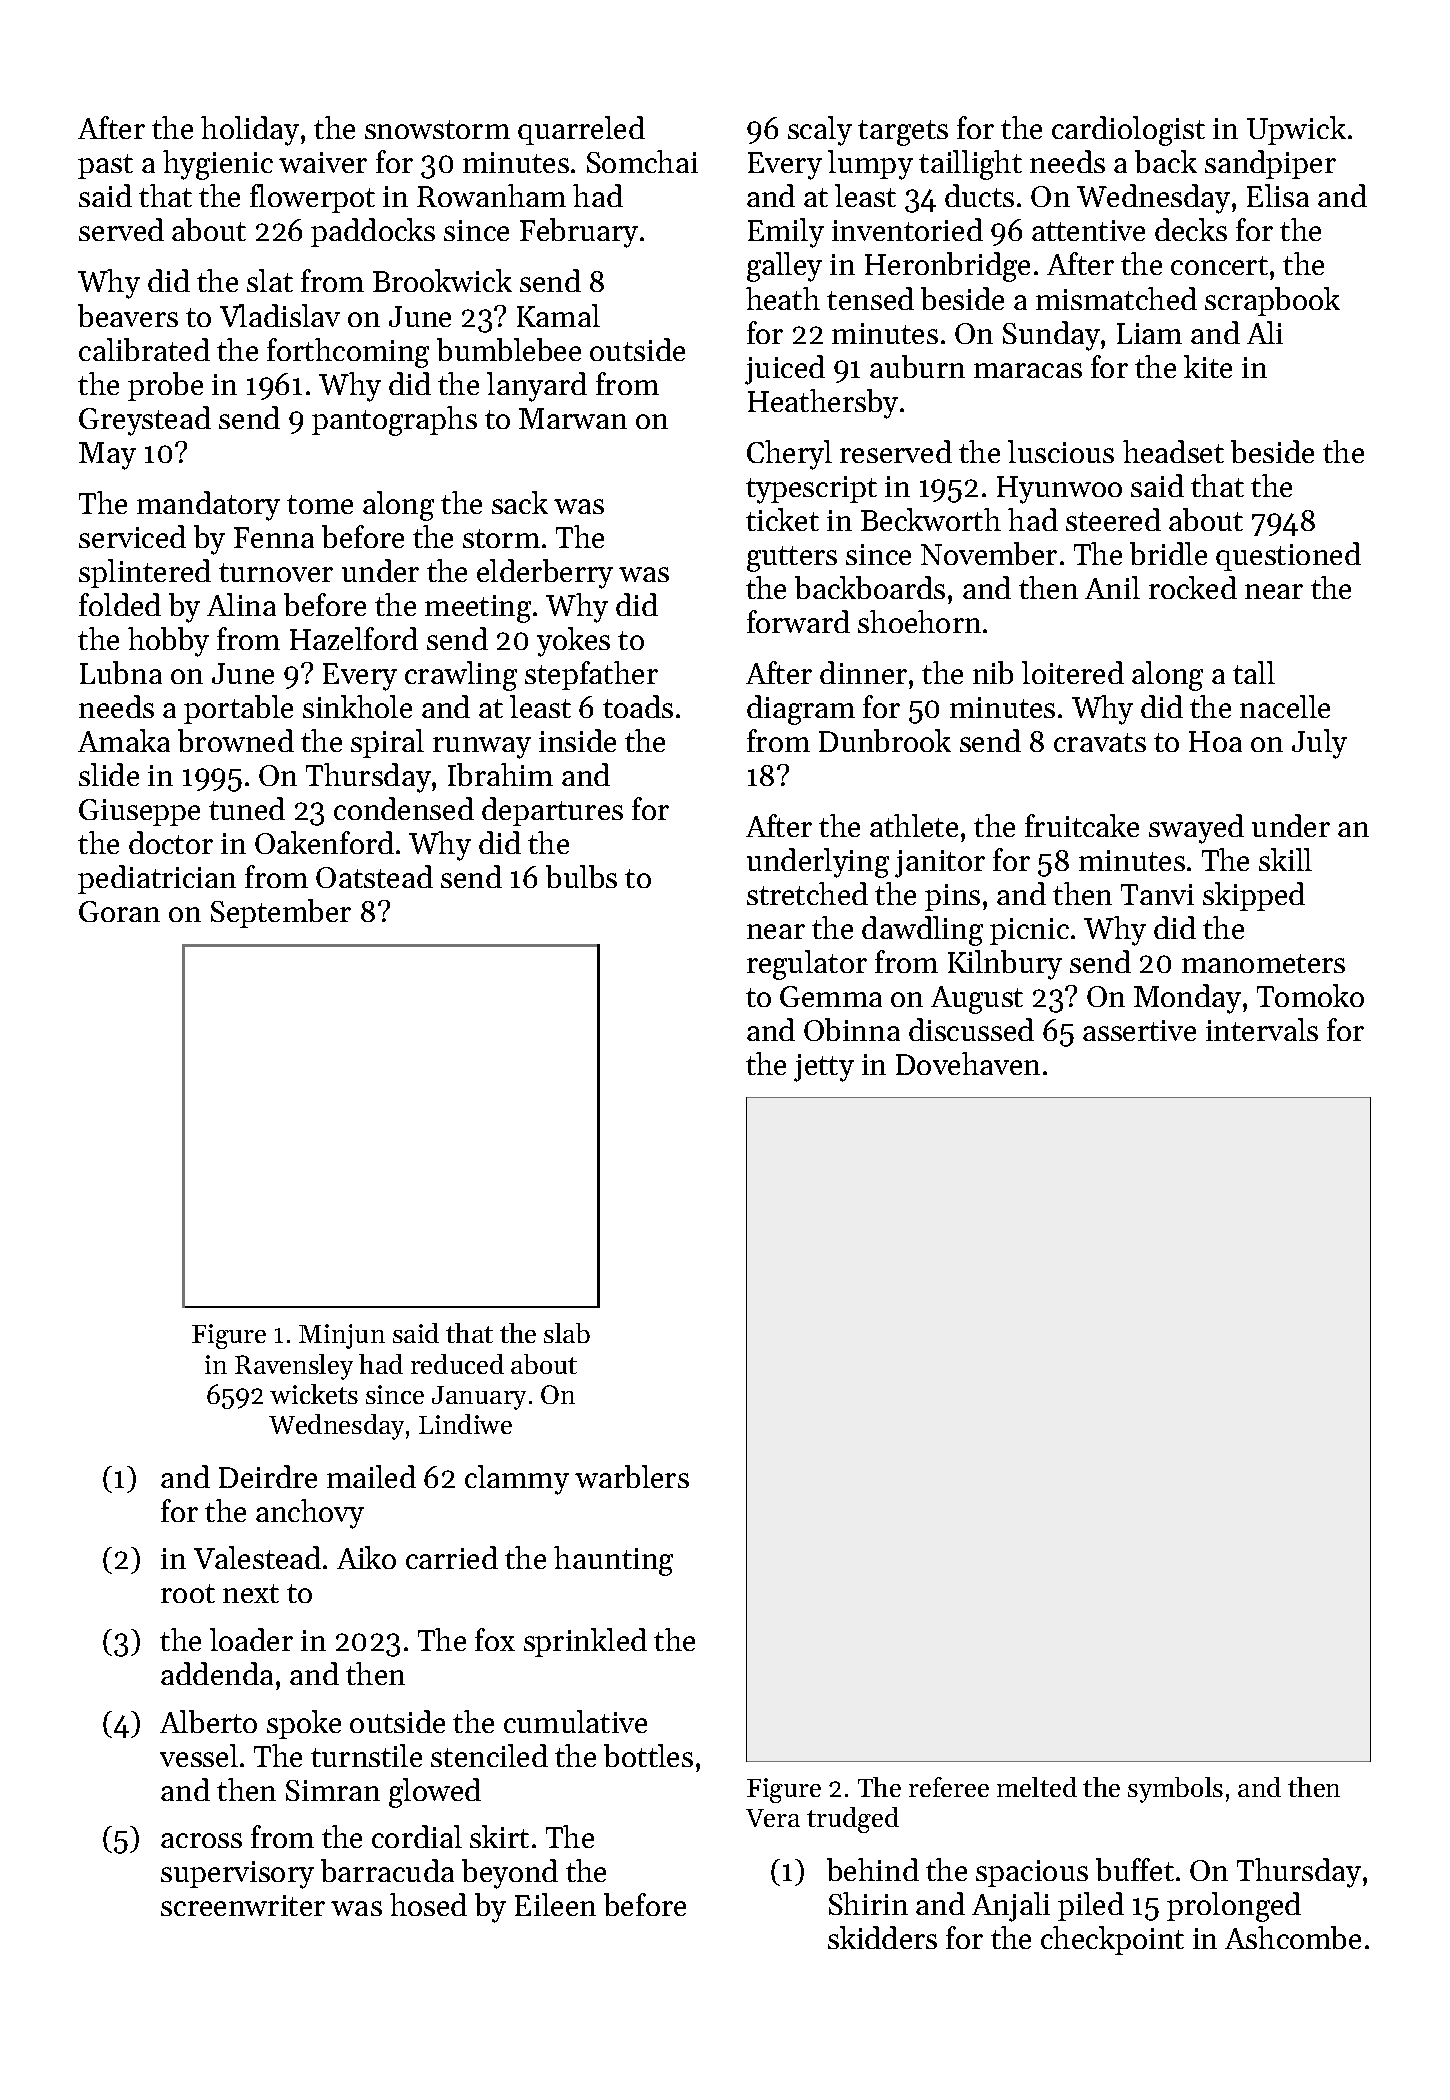 The width and height of the page is (1450, 2100). What do you see at coordinates (188, 1593) in the page?
I see `root` at bounding box center [188, 1593].
